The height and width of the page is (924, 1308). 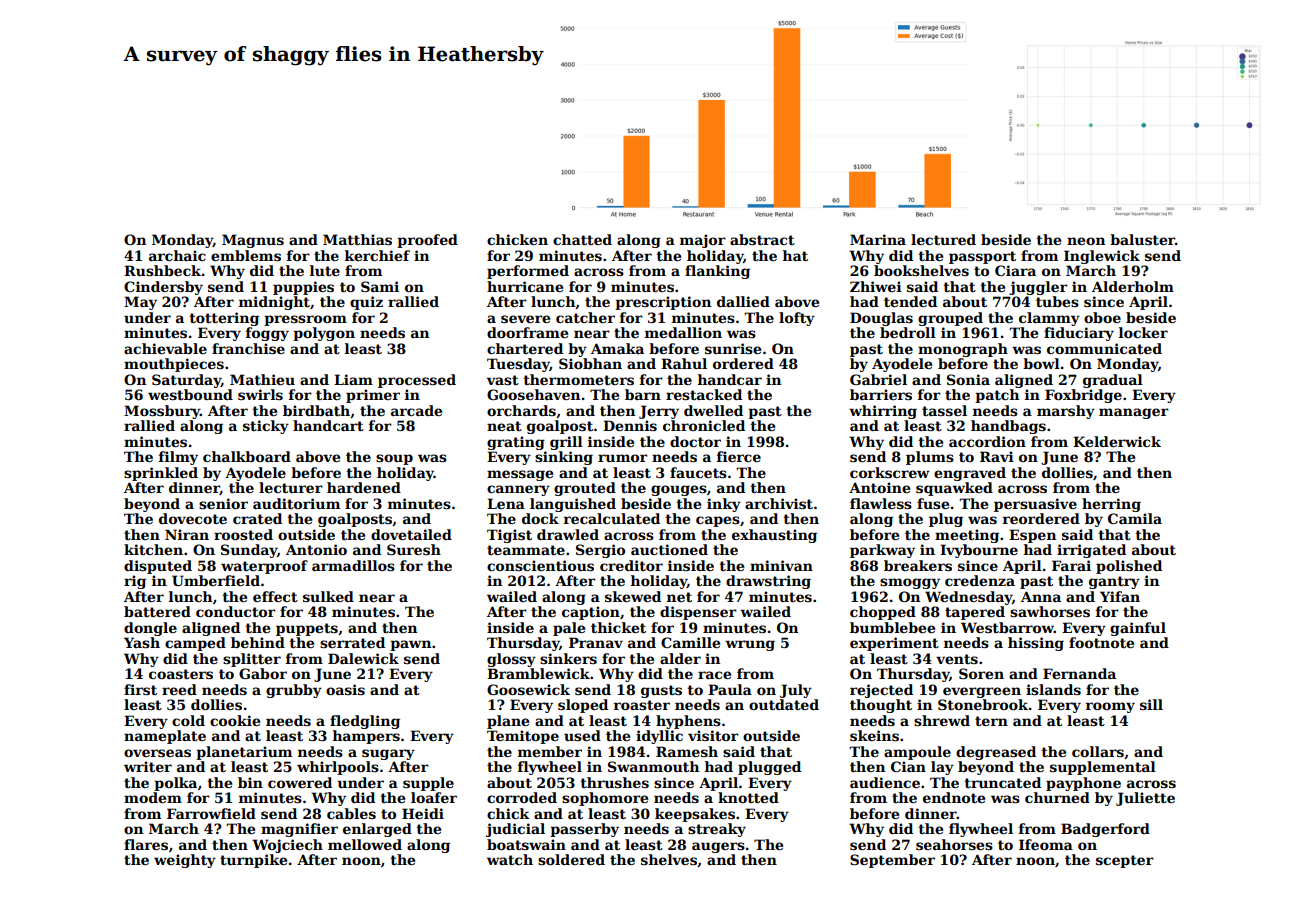 I want to click on Matthias, so click(x=357, y=239).
